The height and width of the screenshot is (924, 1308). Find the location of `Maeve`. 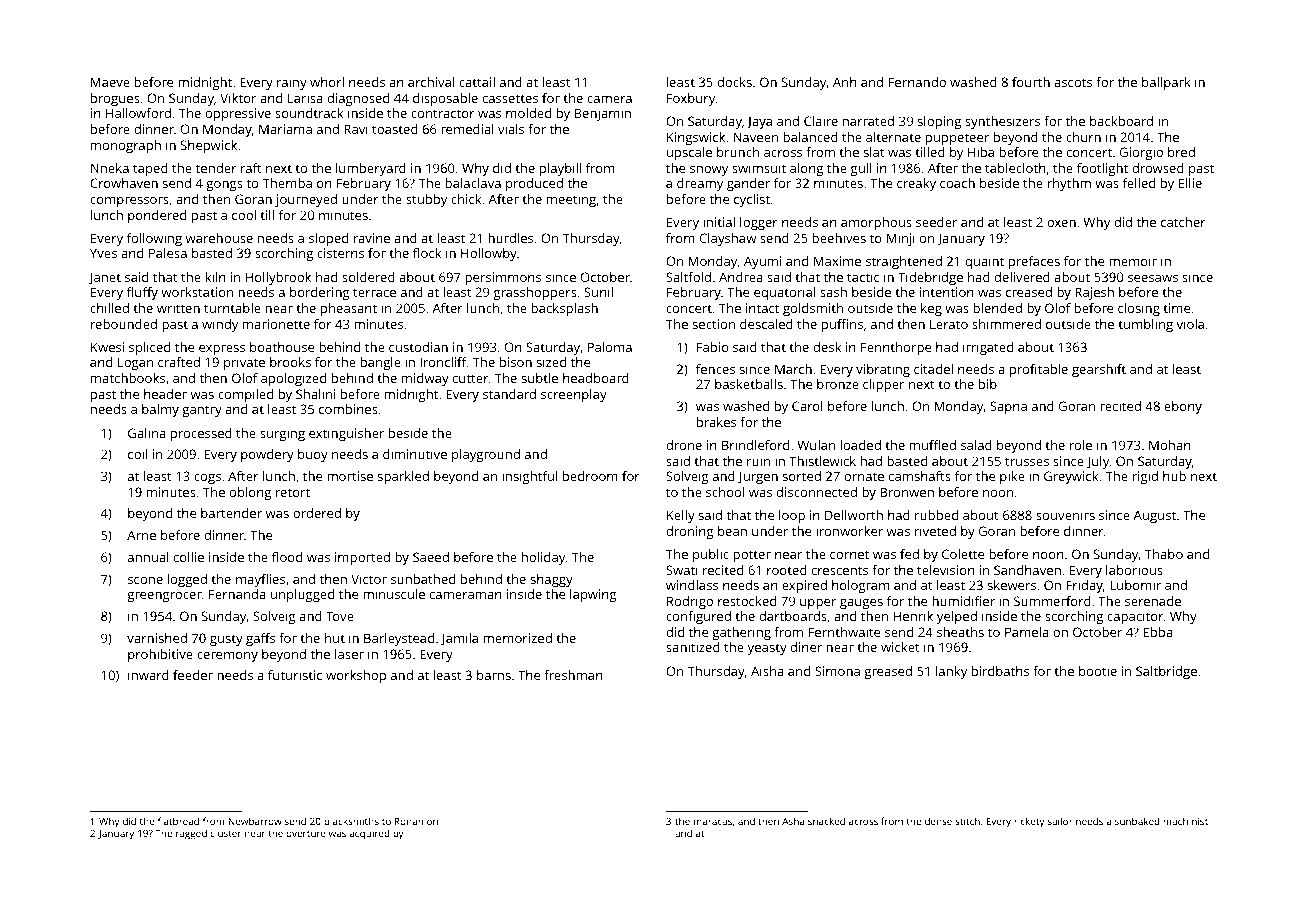

Maeve is located at coordinates (110, 82).
